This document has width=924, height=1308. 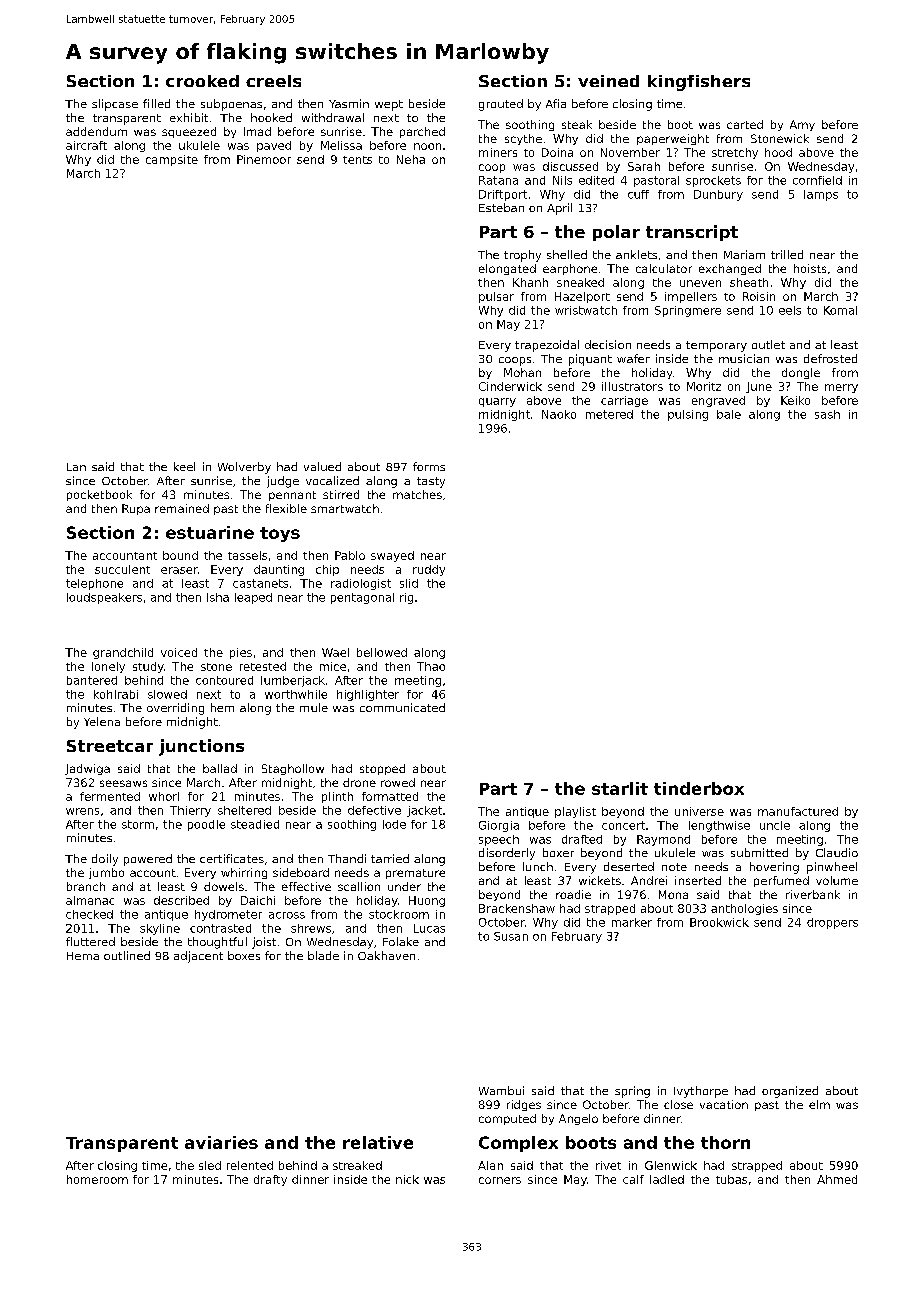 What do you see at coordinates (832, 868) in the document?
I see `pinwheel` at bounding box center [832, 868].
